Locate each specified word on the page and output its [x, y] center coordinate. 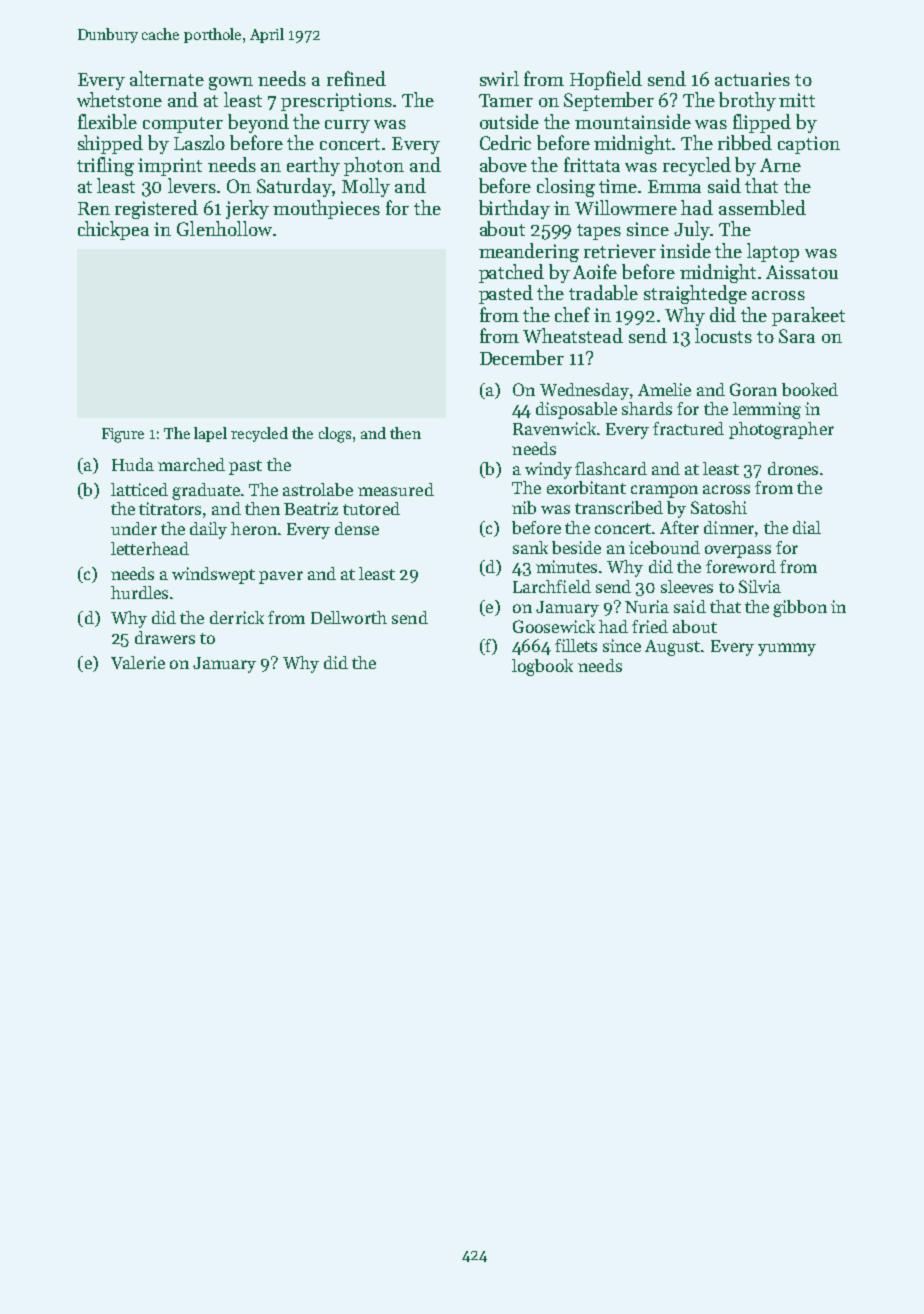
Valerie [138, 662]
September [609, 101]
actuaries [752, 79]
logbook [542, 667]
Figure [123, 435]
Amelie [664, 389]
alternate [167, 78]
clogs [335, 435]
